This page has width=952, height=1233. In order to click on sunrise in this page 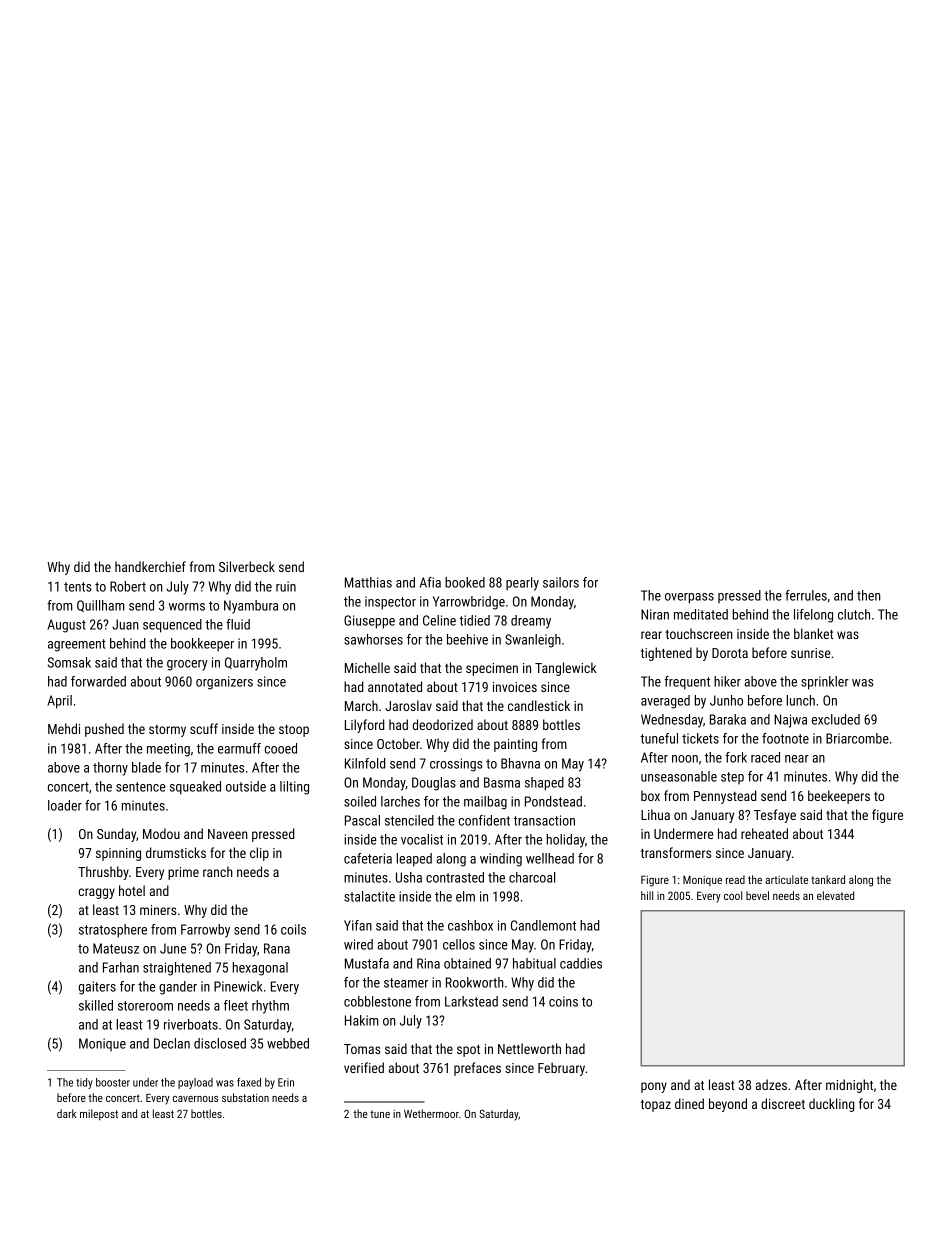, I will do `click(810, 653)`.
